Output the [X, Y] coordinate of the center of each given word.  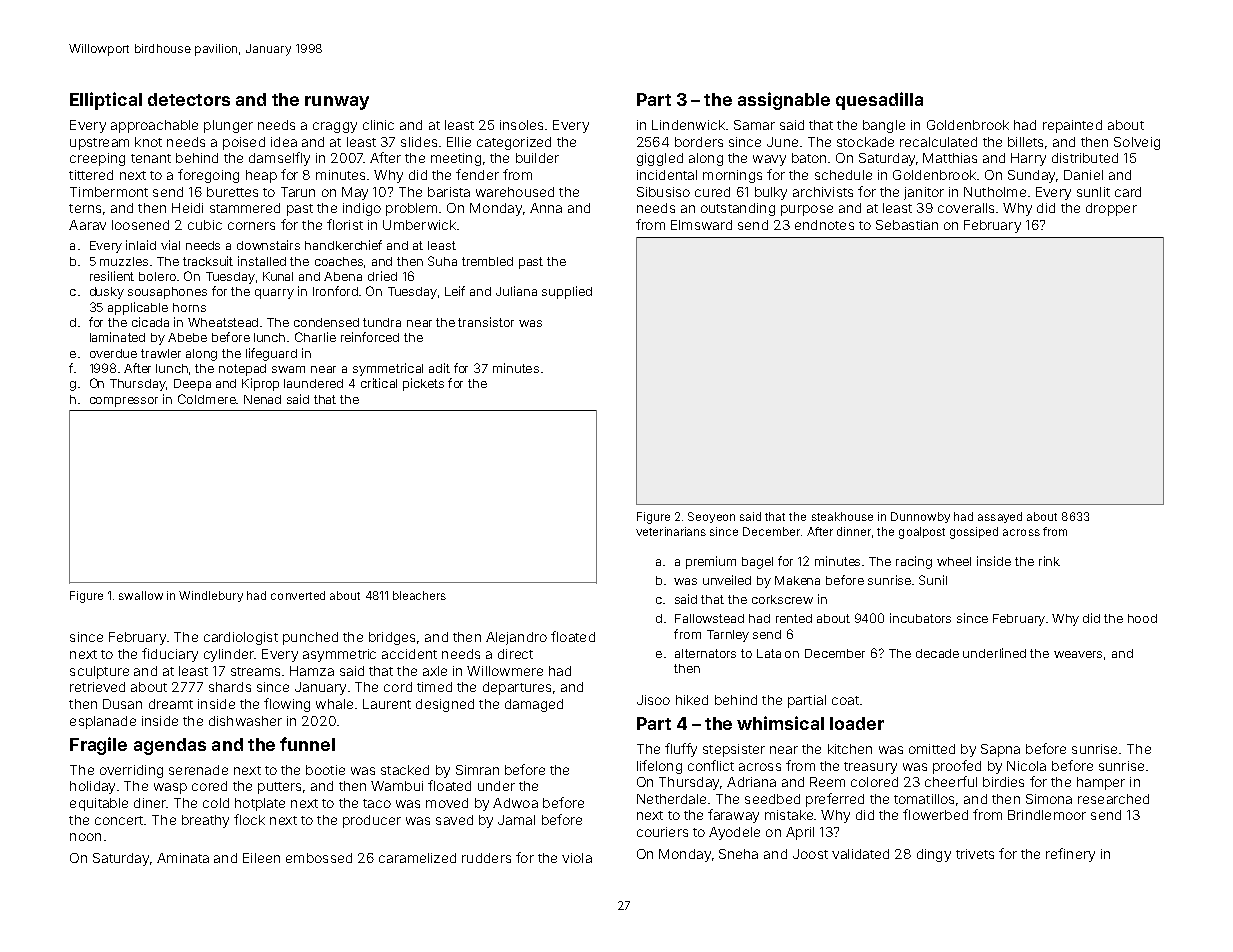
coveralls [966, 208]
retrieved [97, 687]
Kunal [278, 276]
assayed [1000, 517]
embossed [319, 858]
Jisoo [653, 700]
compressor [124, 402]
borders [699, 142]
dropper [1111, 209]
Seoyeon [711, 517]
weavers [1078, 654]
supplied [567, 292]
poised [244, 143]
